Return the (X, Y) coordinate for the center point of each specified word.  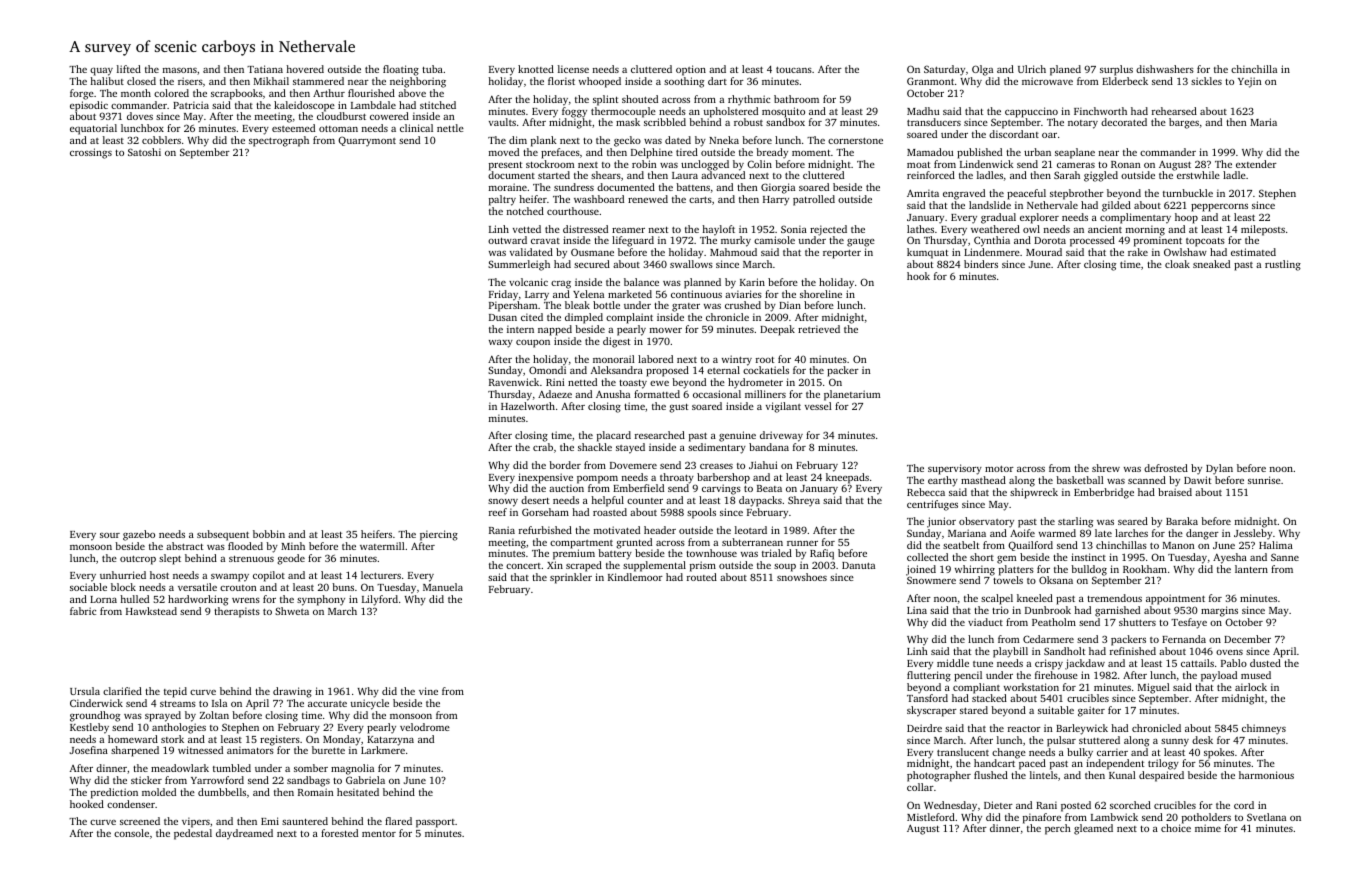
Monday (342, 741)
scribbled (665, 122)
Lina (917, 610)
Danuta (858, 565)
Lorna (103, 599)
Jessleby (1253, 534)
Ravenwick (514, 382)
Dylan (1219, 469)
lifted (129, 69)
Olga (982, 70)
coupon (533, 344)
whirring (975, 570)
